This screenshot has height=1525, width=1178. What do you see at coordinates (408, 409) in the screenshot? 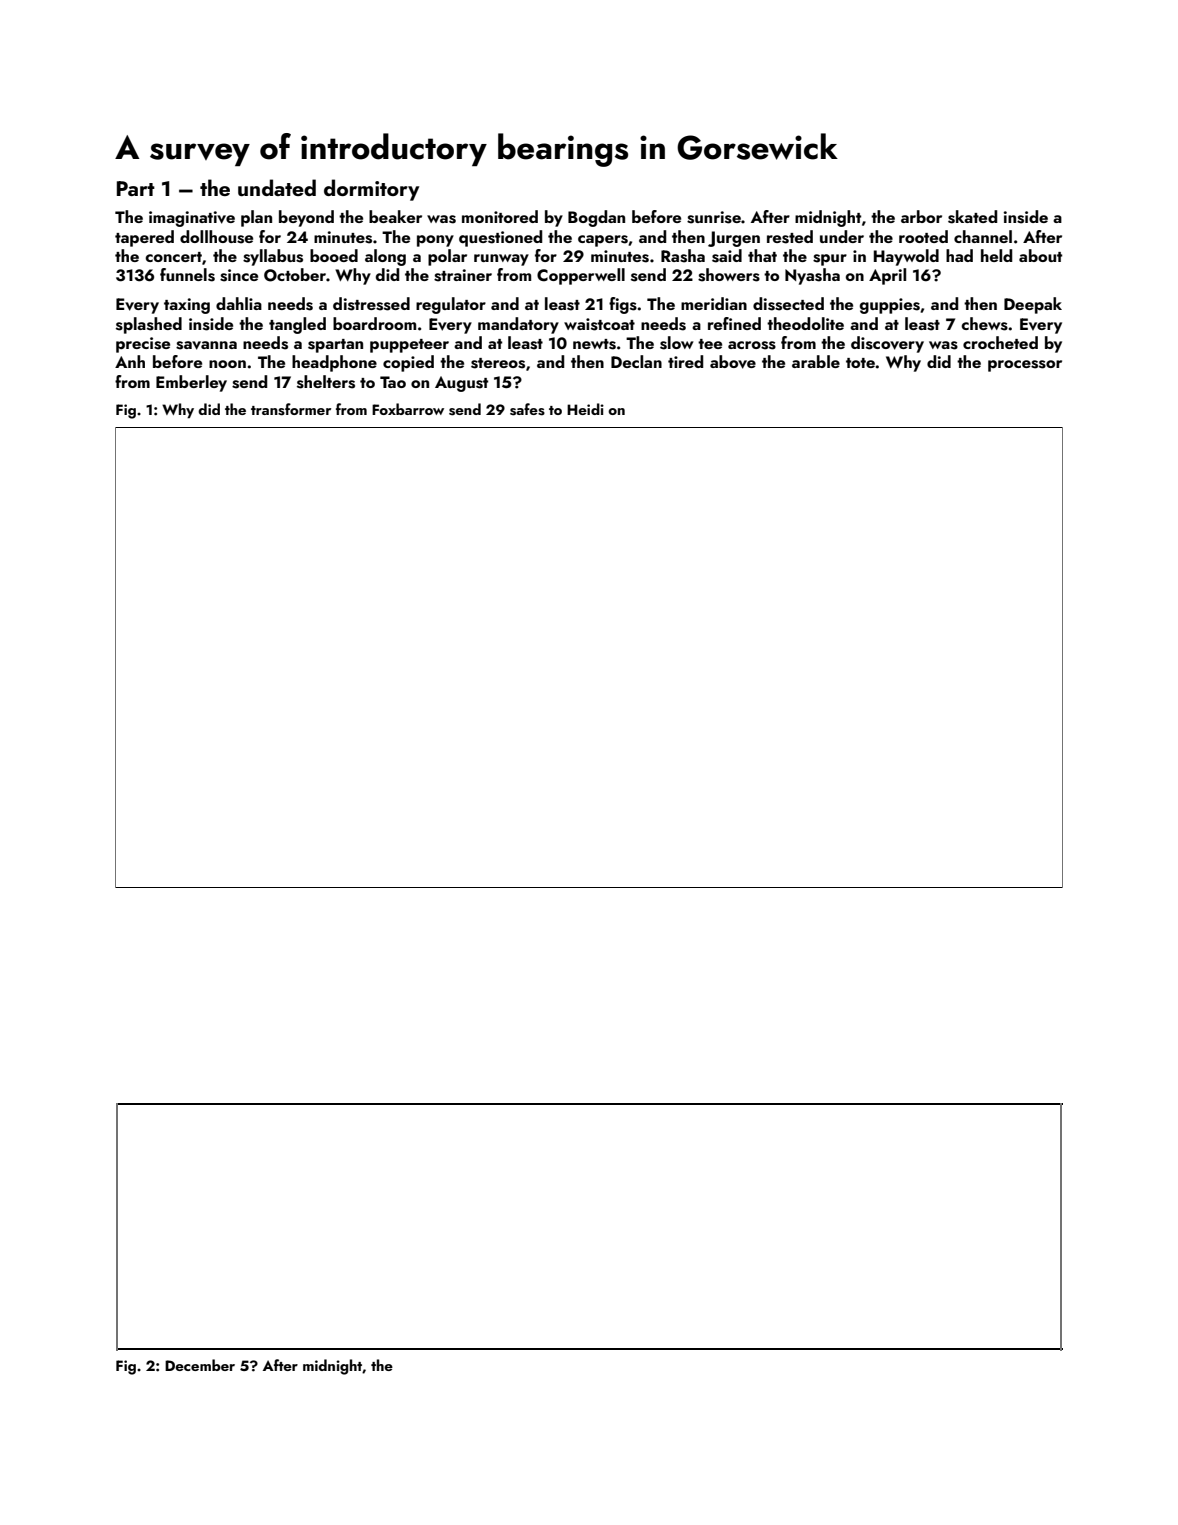
I see `Foxbarrow` at bounding box center [408, 409].
